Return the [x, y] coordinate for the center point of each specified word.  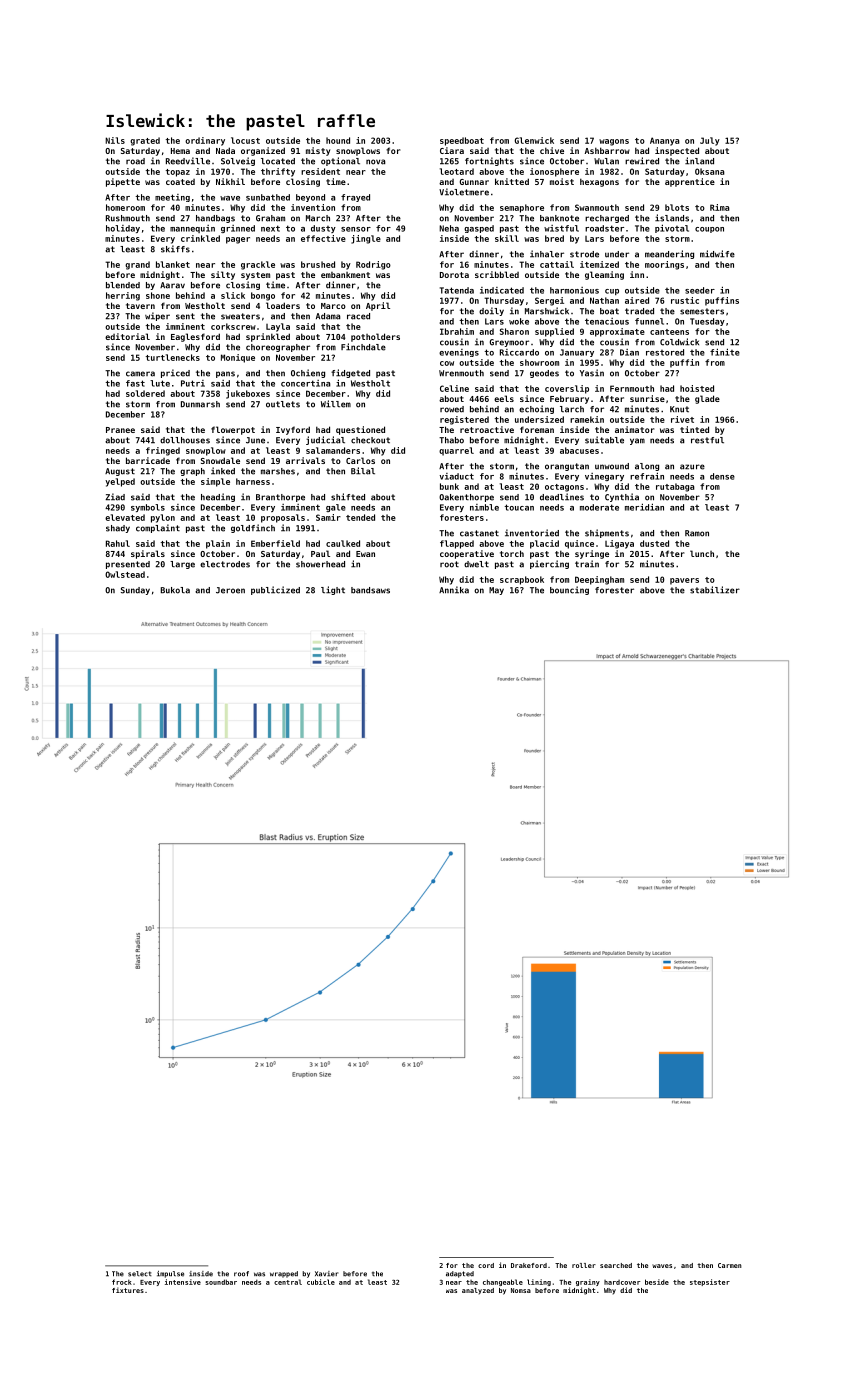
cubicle [321, 1282]
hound [338, 140]
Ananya [665, 141]
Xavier [326, 1274]
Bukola [175, 590]
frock [122, 1282]
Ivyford [293, 430]
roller [584, 1265]
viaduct [456, 476]
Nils [115, 140]
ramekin [587, 419]
